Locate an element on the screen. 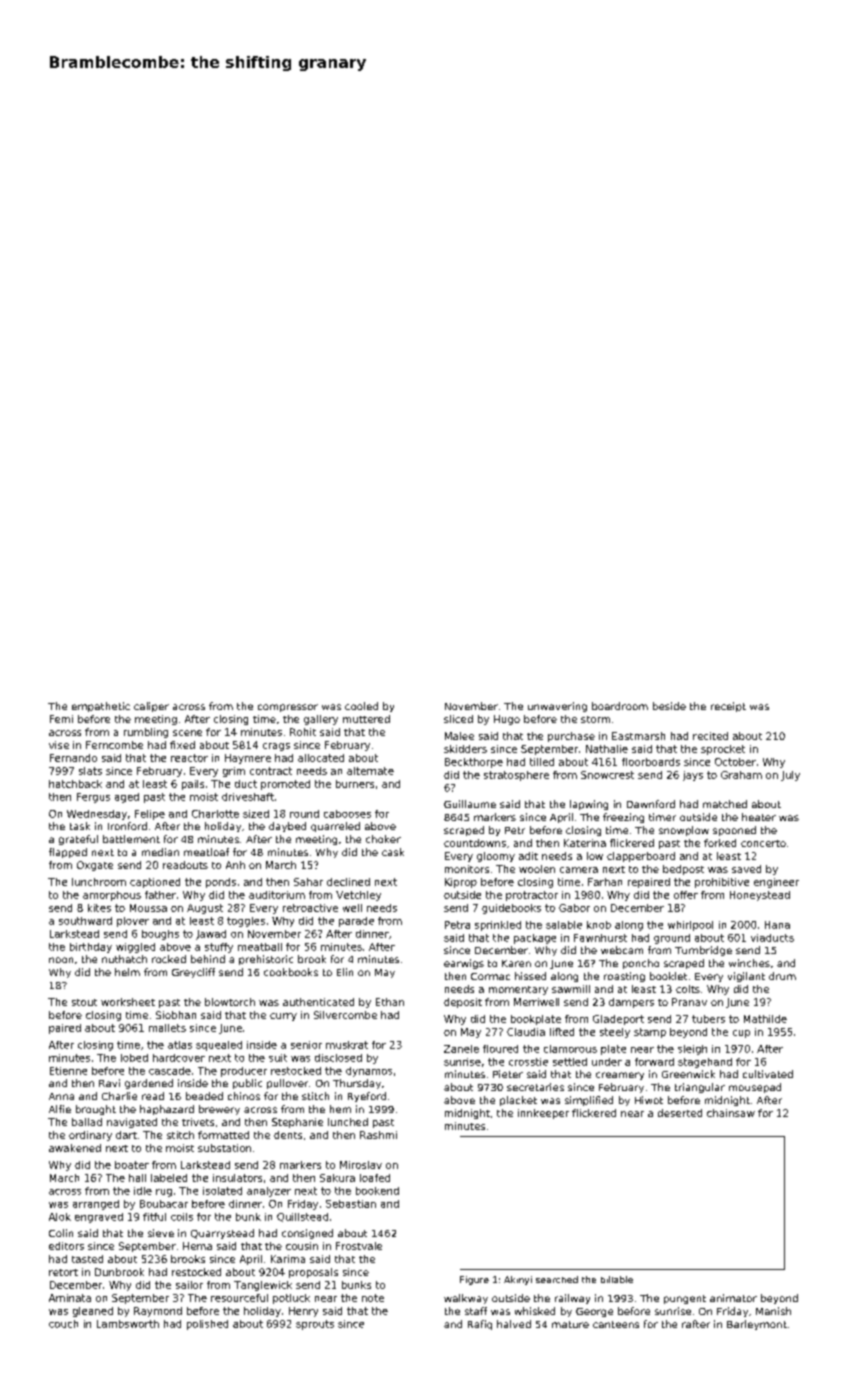 The image size is (849, 1400). cooled is located at coordinates (361, 706).
